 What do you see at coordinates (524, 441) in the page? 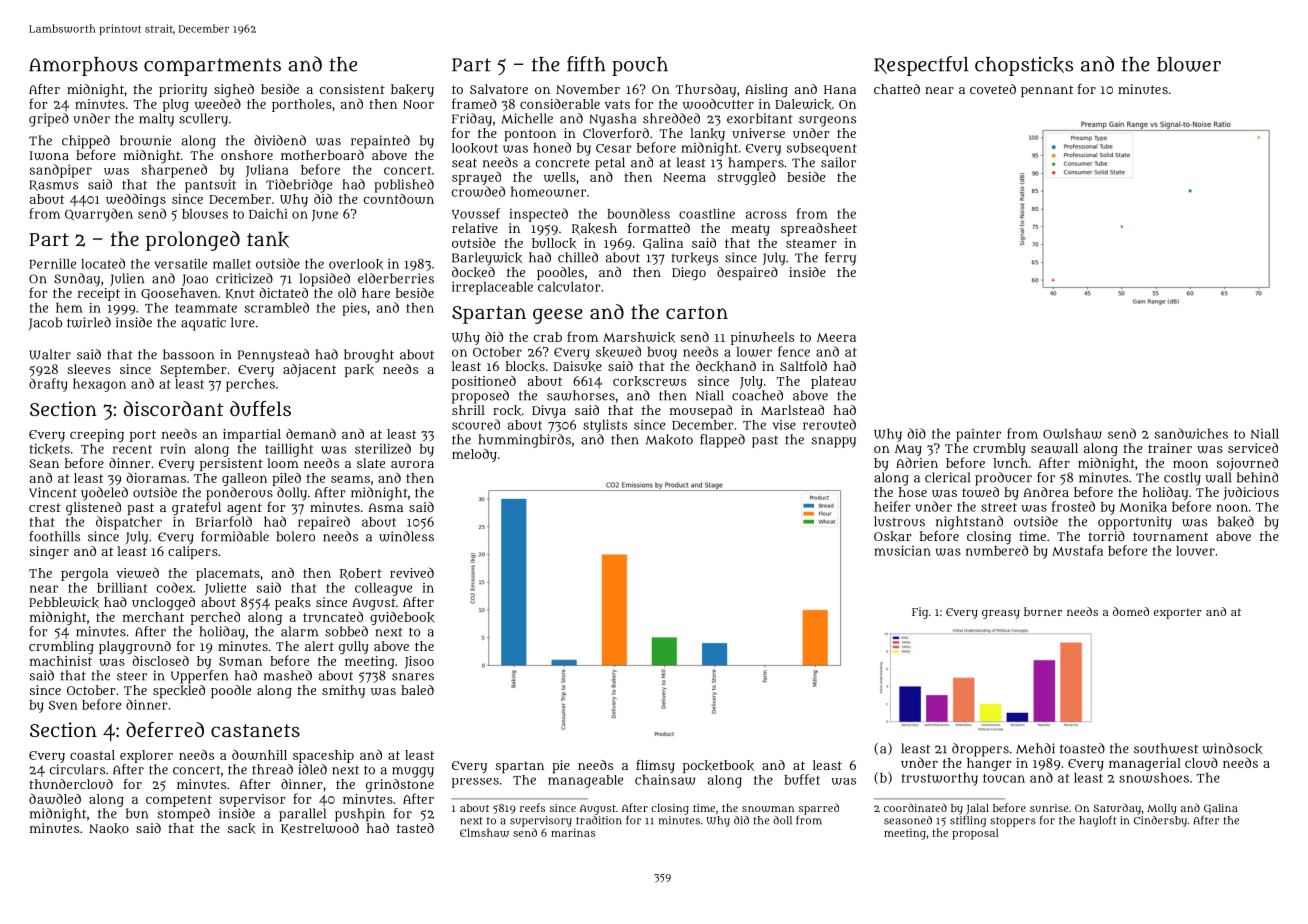
I see `hummingbirds` at bounding box center [524, 441].
